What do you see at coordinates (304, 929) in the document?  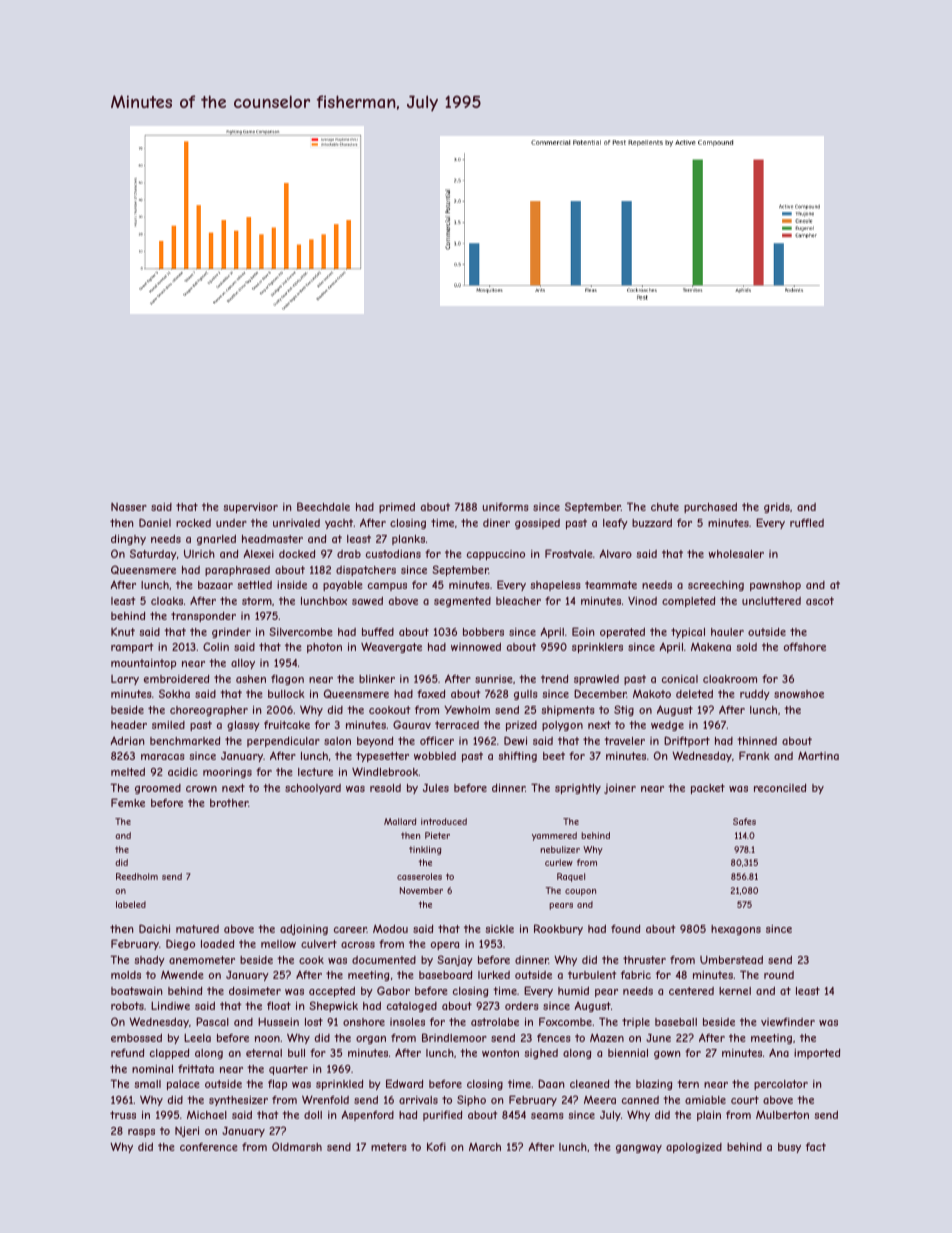 I see `adjoining` at bounding box center [304, 929].
